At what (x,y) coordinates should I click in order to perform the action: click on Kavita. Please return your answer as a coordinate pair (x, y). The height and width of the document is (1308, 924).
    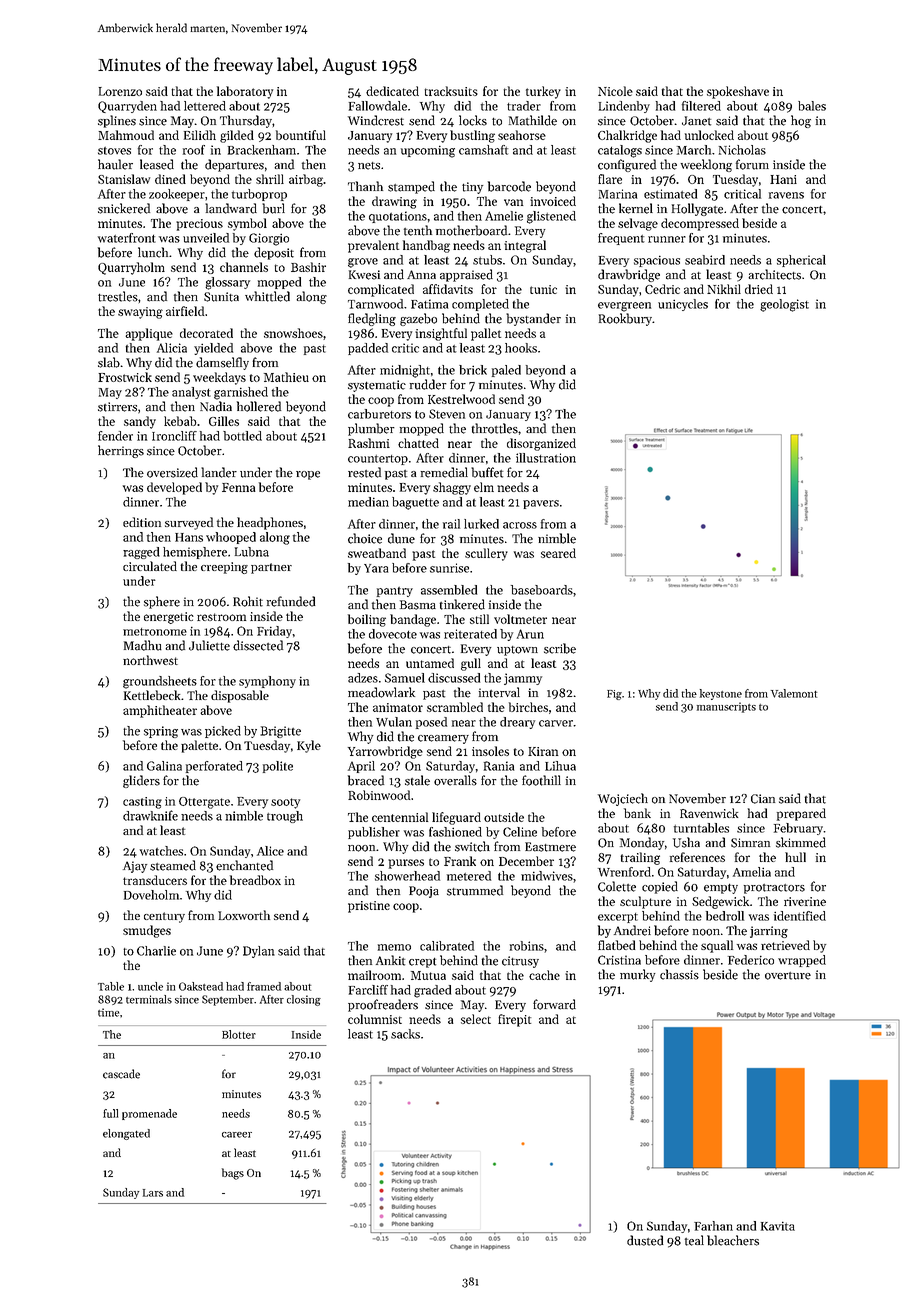
    Looking at the image, I should click on (778, 1226).
